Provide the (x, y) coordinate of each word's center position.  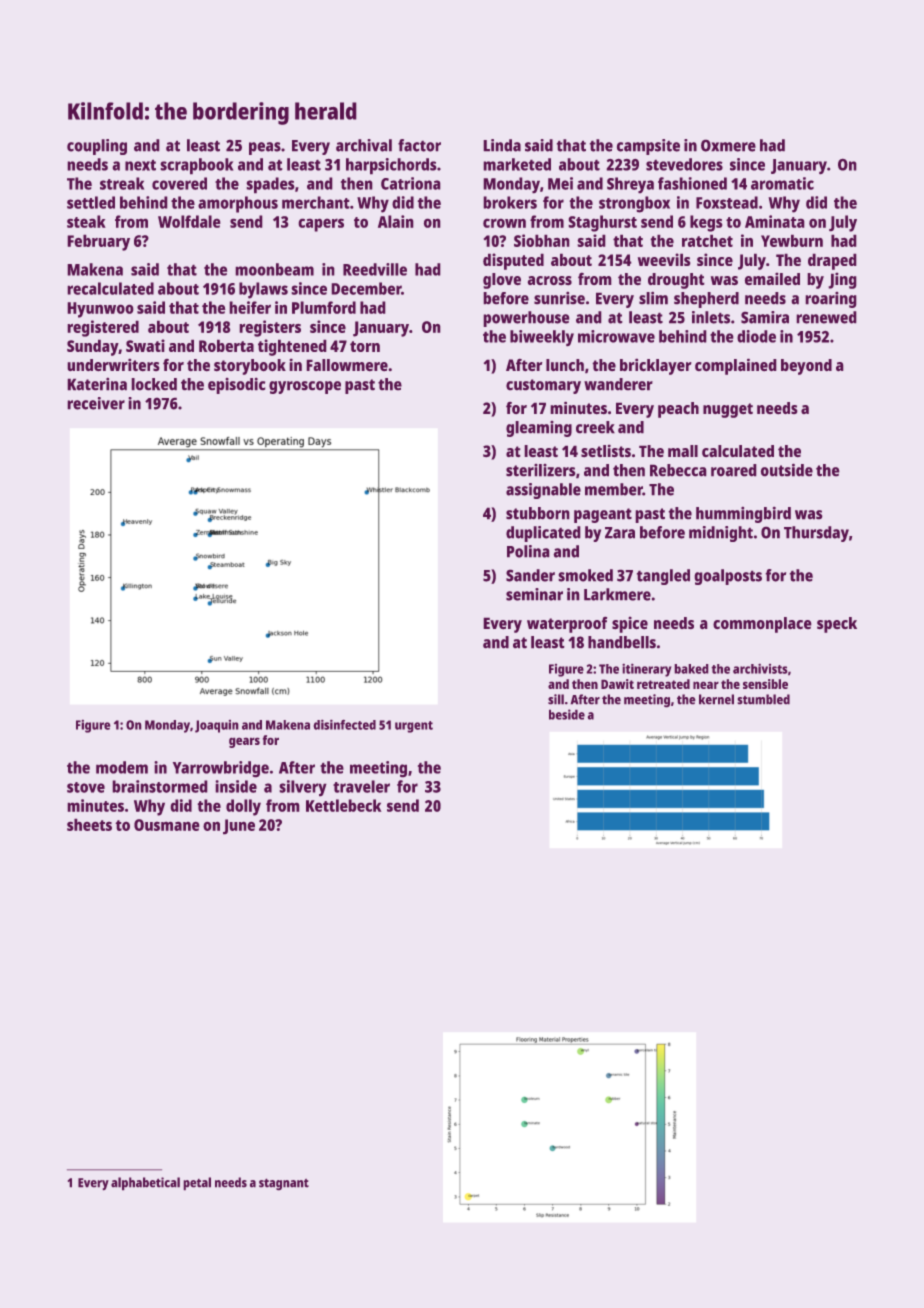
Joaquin (217, 726)
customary (543, 386)
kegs (706, 223)
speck (837, 625)
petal (197, 1184)
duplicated (543, 534)
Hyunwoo (100, 310)
